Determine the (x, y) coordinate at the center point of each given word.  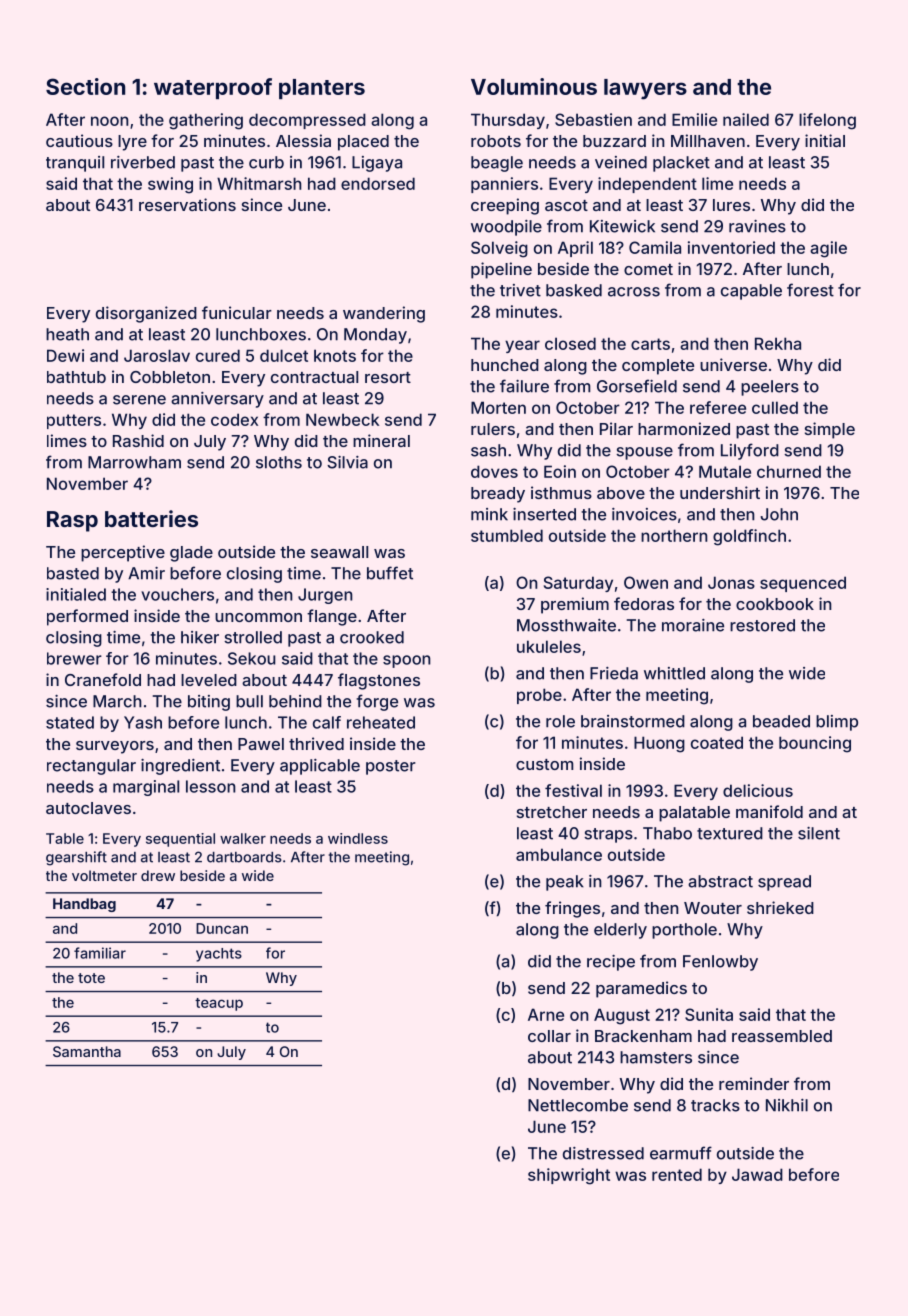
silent (819, 833)
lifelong (827, 121)
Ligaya (377, 164)
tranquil (75, 164)
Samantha (87, 1051)
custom (544, 764)
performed (87, 617)
